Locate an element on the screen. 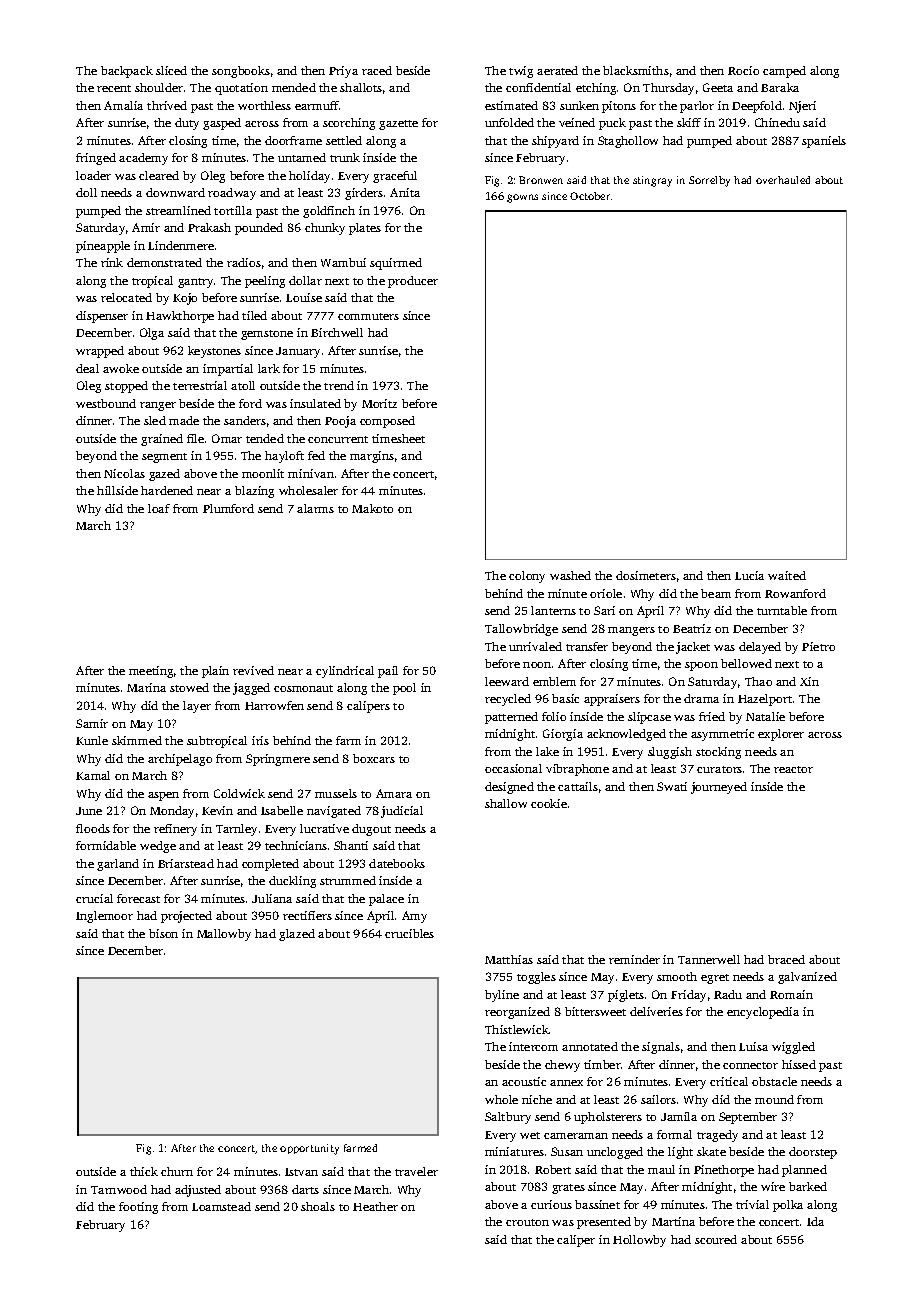 The image size is (924, 1314). Sorrelby is located at coordinates (709, 181).
